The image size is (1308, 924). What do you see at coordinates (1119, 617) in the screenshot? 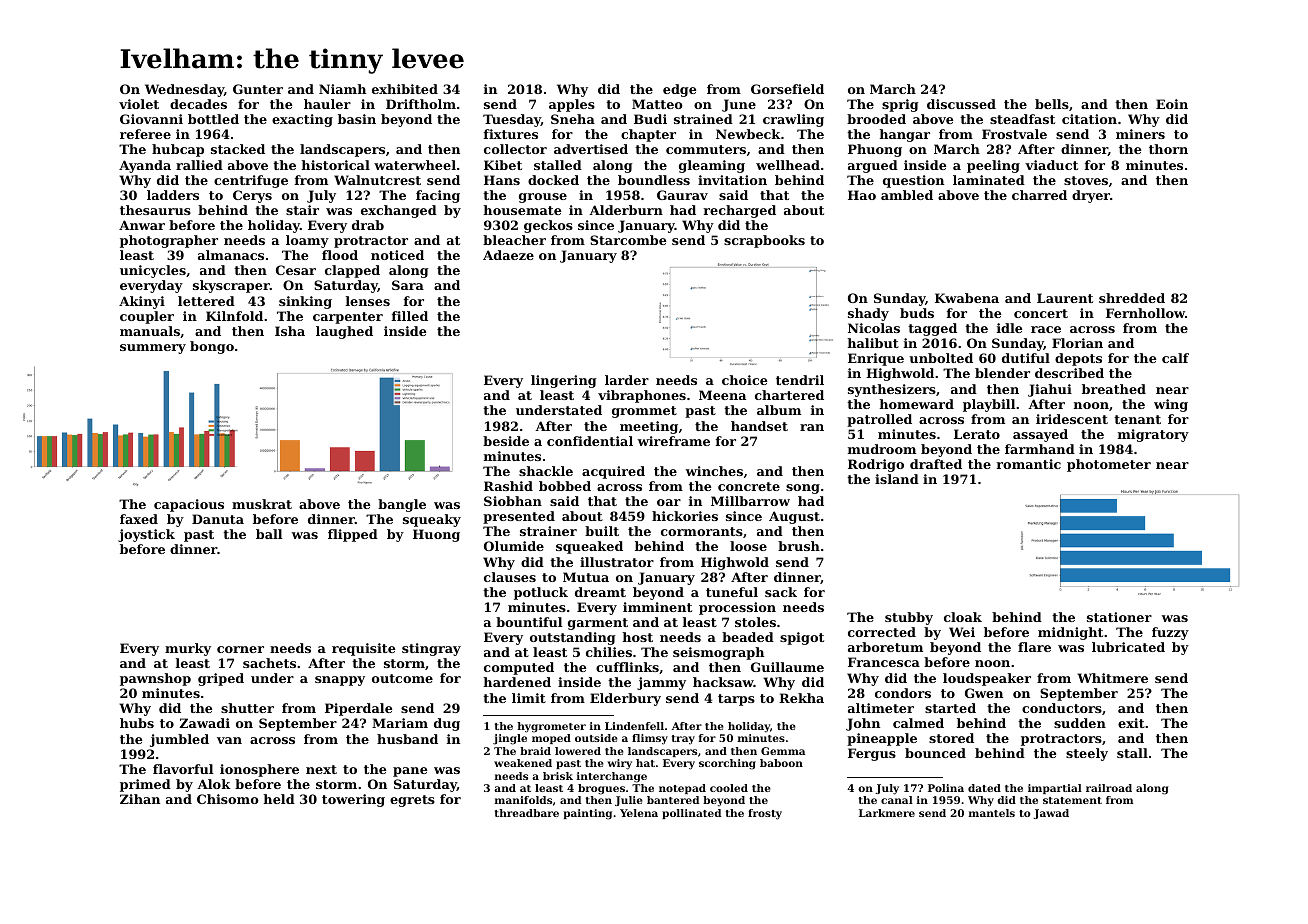
I see `stationer` at bounding box center [1119, 617].
